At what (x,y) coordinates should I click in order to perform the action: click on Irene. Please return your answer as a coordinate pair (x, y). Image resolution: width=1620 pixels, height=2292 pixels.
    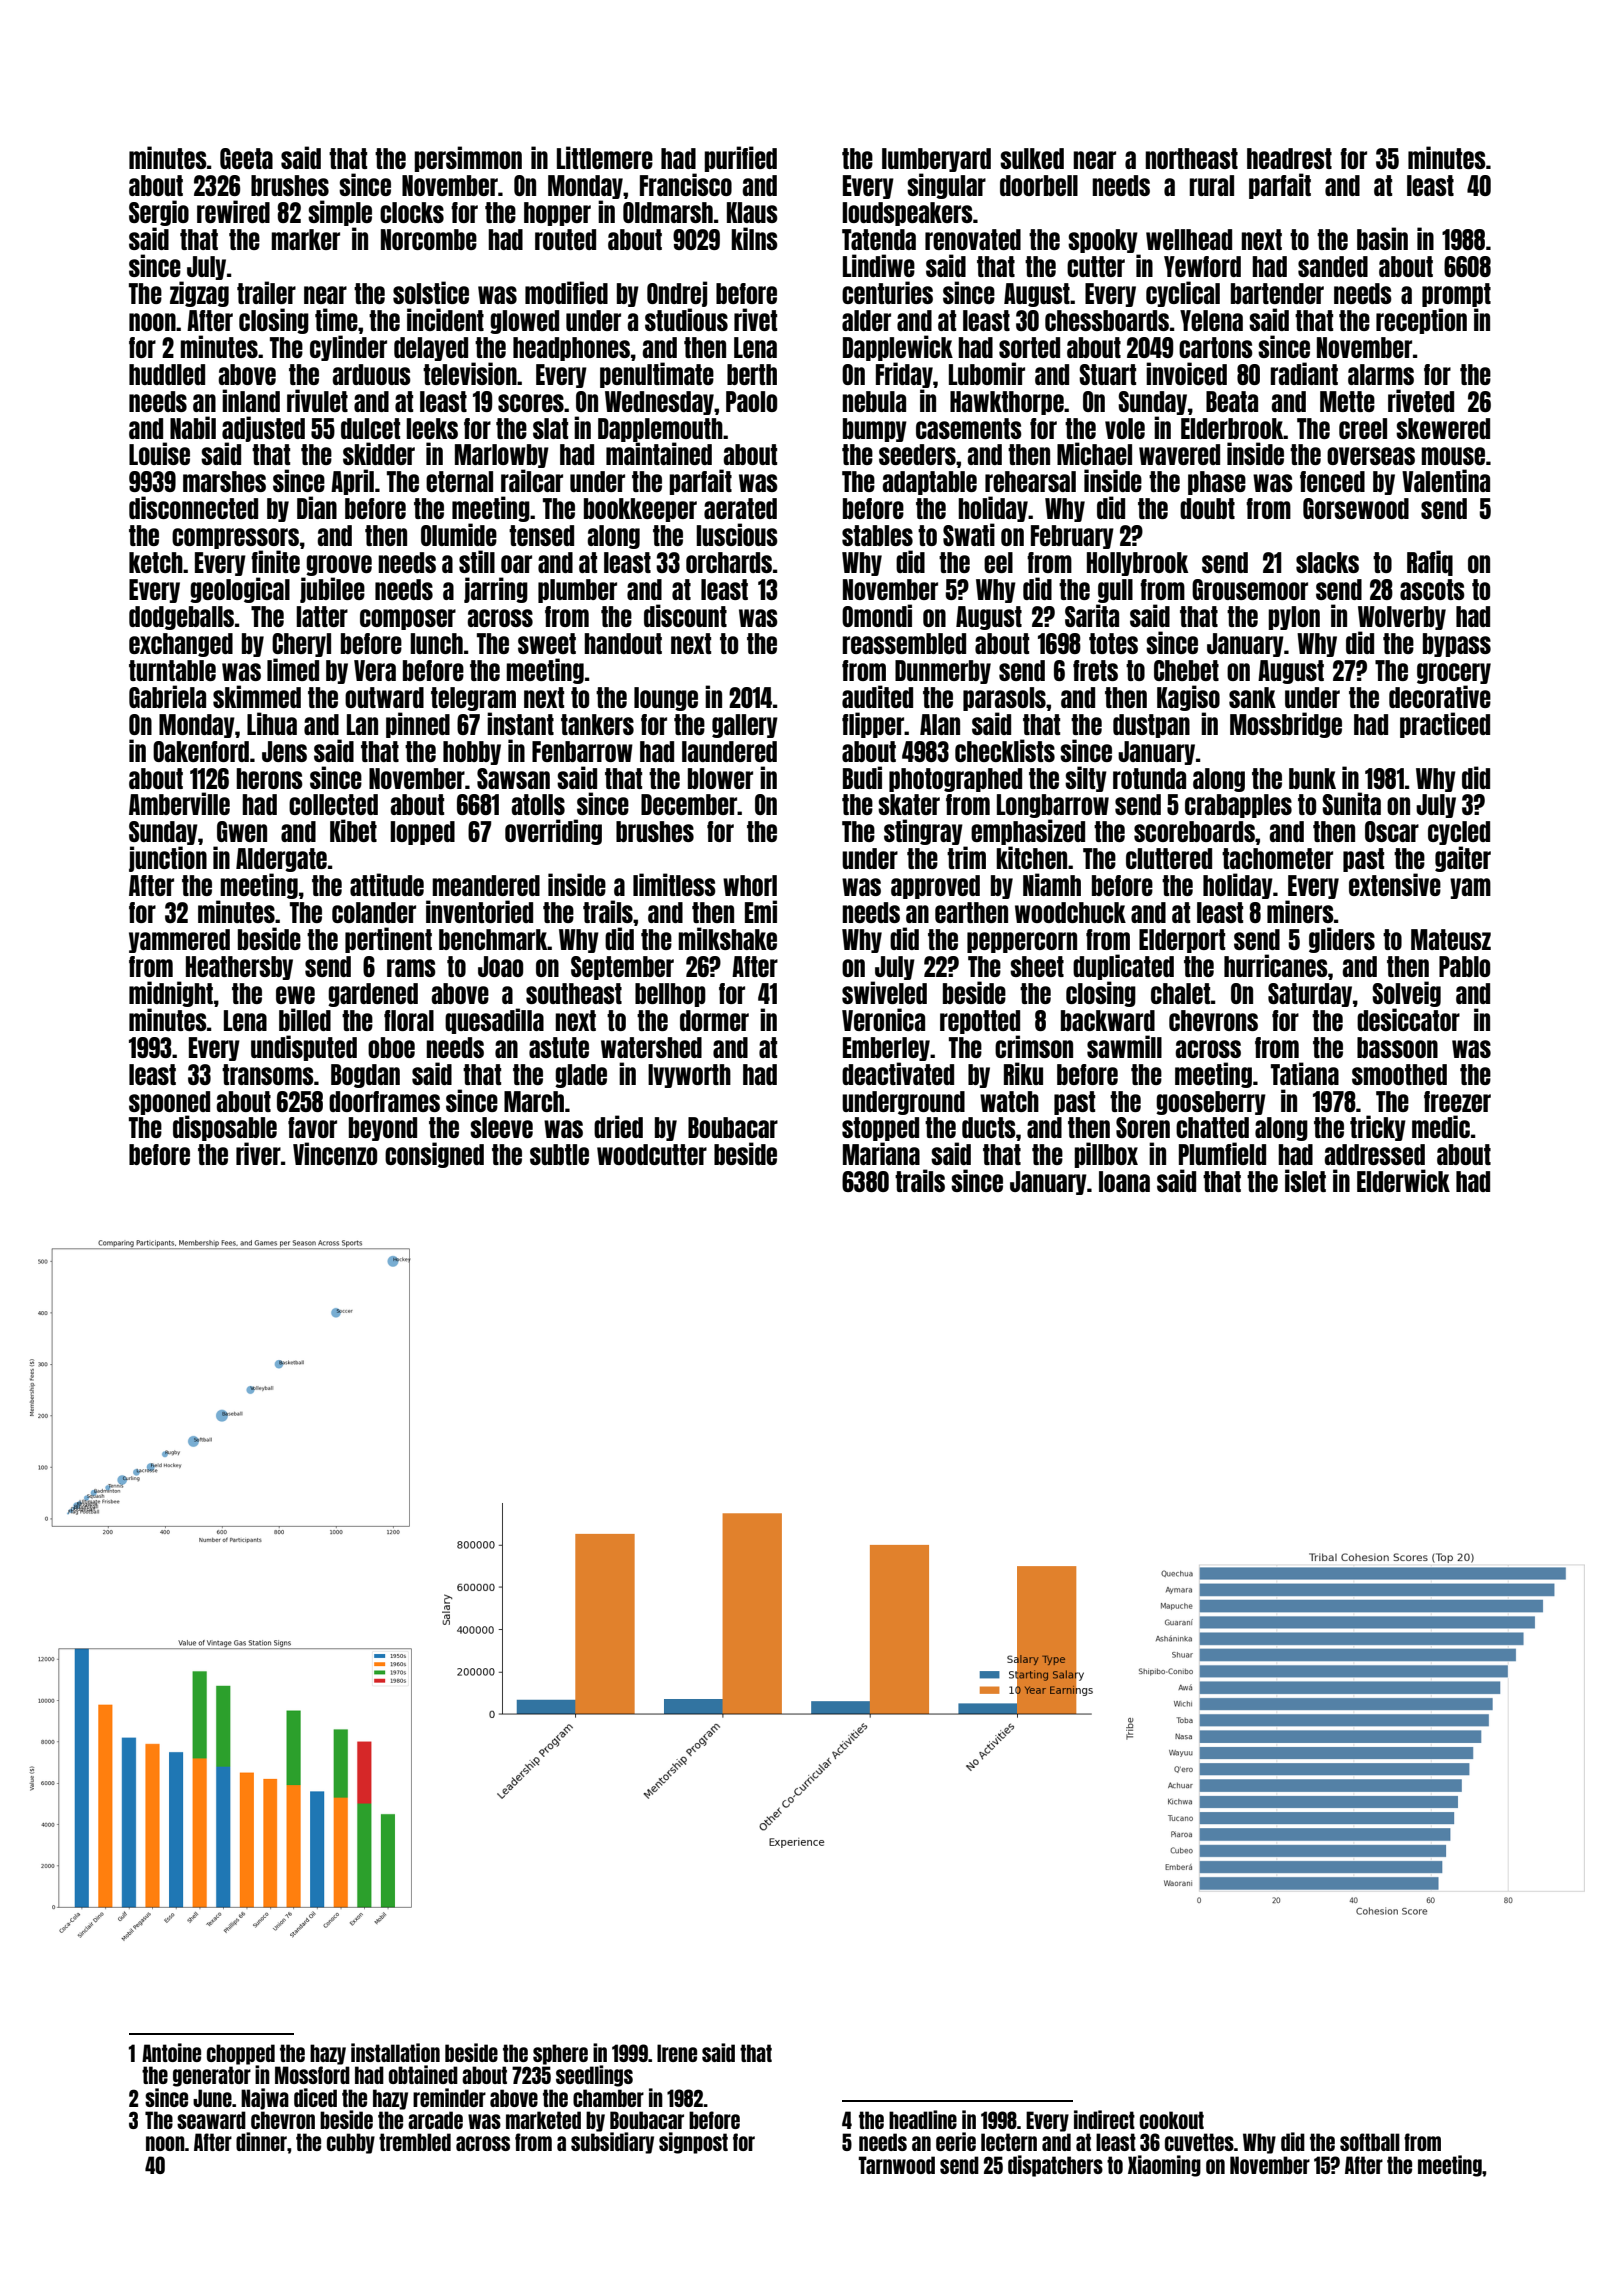
    Looking at the image, I should click on (677, 2053).
